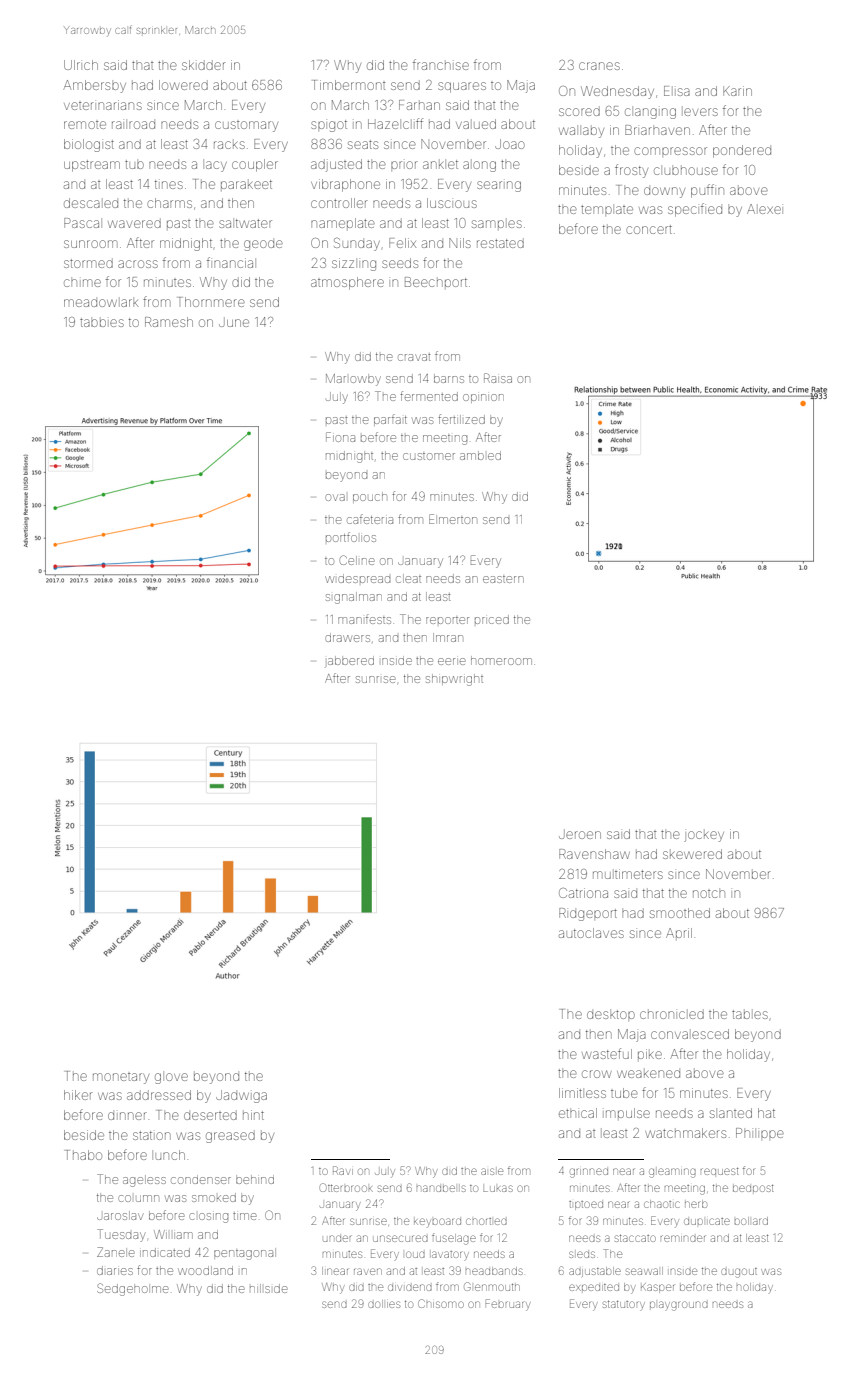 The height and width of the document is (1400, 849). I want to click on skidder, so click(204, 65).
